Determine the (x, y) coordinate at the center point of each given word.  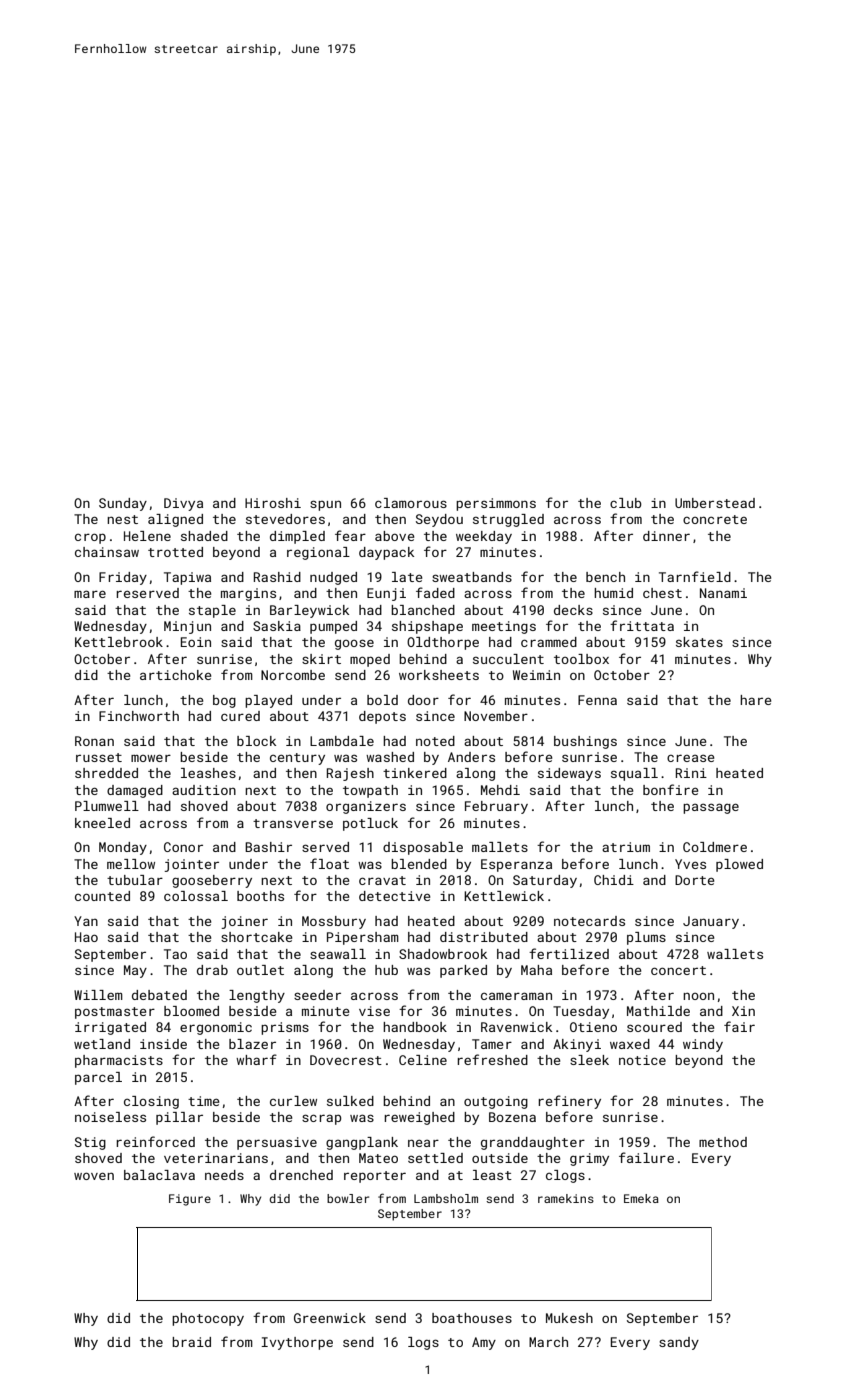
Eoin (196, 642)
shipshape (427, 627)
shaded (204, 536)
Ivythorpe (297, 1343)
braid (191, 1342)
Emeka (641, 1198)
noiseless (110, 1117)
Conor (183, 847)
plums (646, 938)
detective (395, 896)
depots (382, 717)
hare (756, 700)
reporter (375, 1177)
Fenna (597, 700)
